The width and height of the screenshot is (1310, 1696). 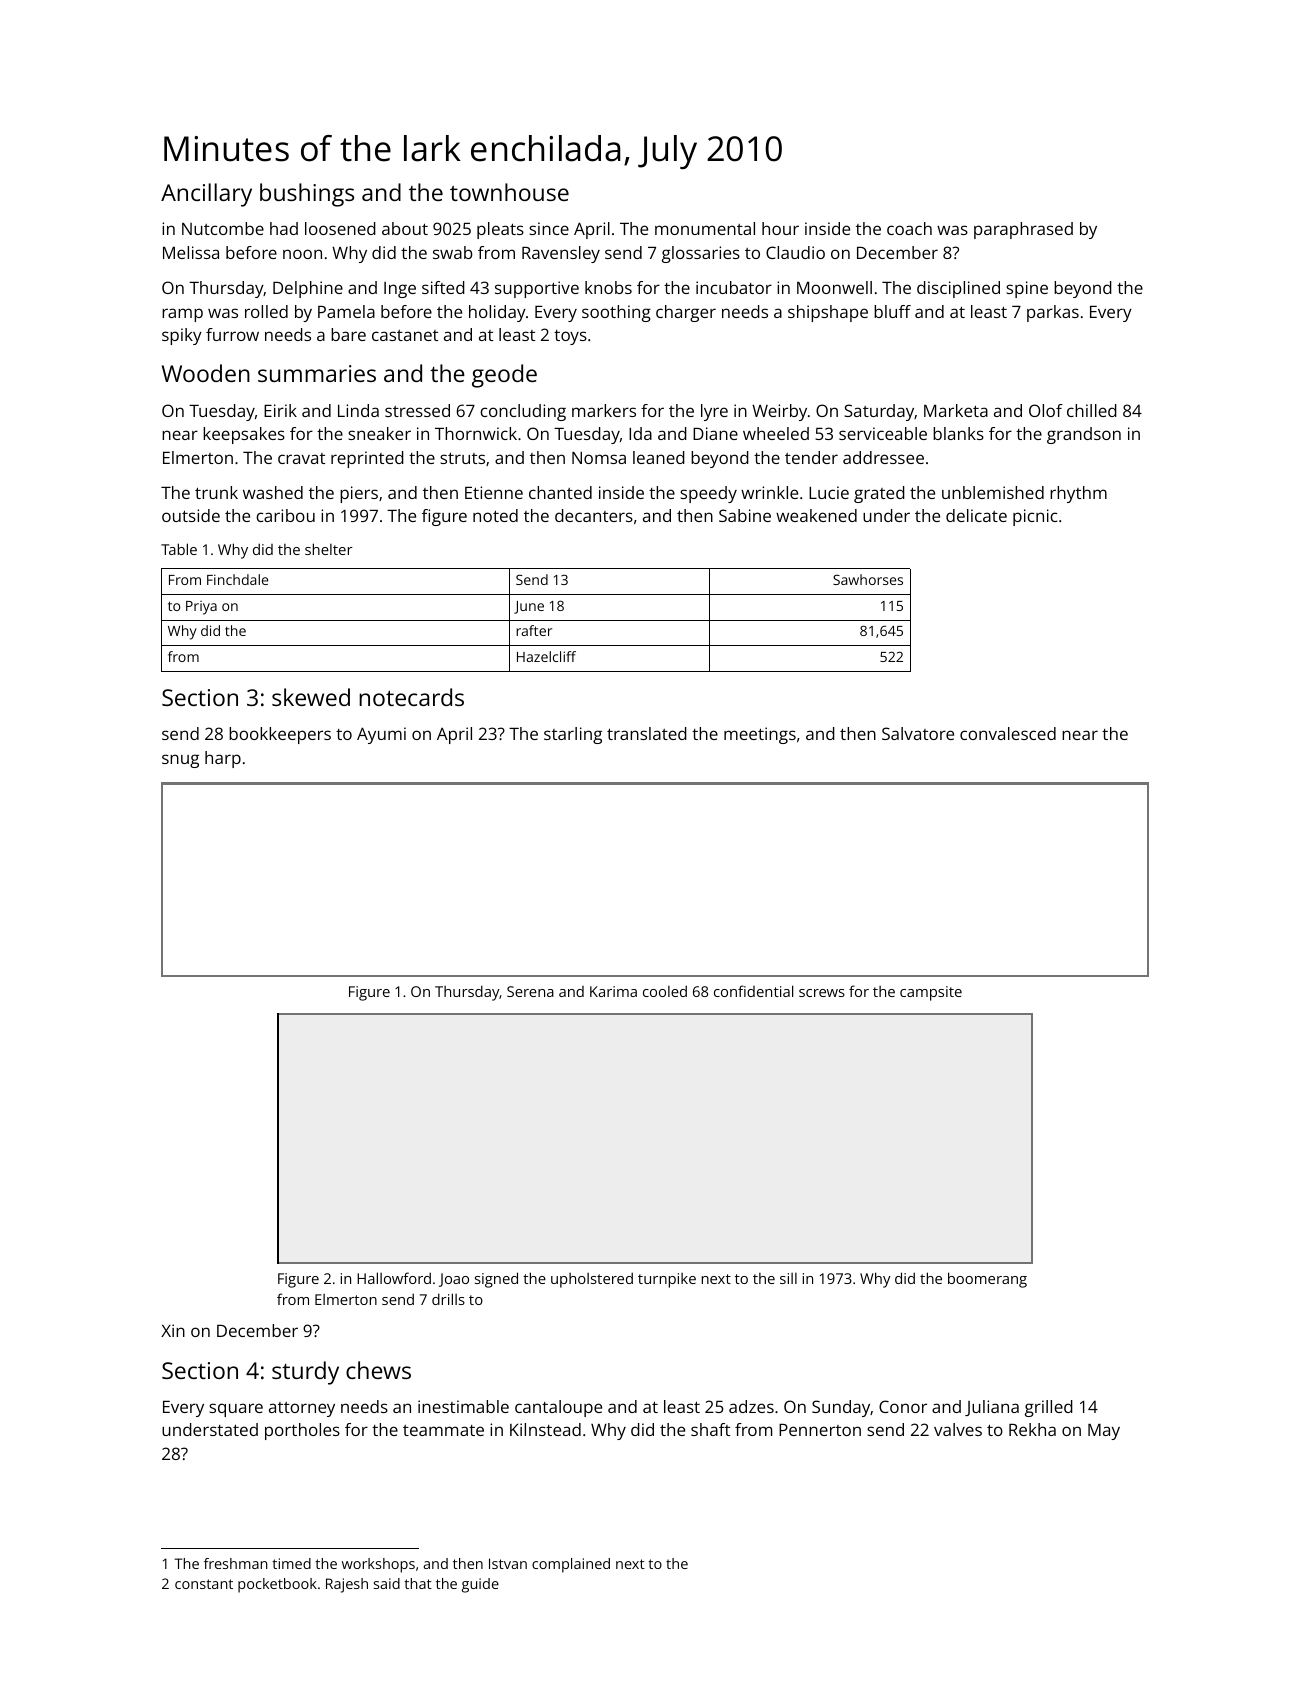 I want to click on concluding, so click(x=523, y=412).
